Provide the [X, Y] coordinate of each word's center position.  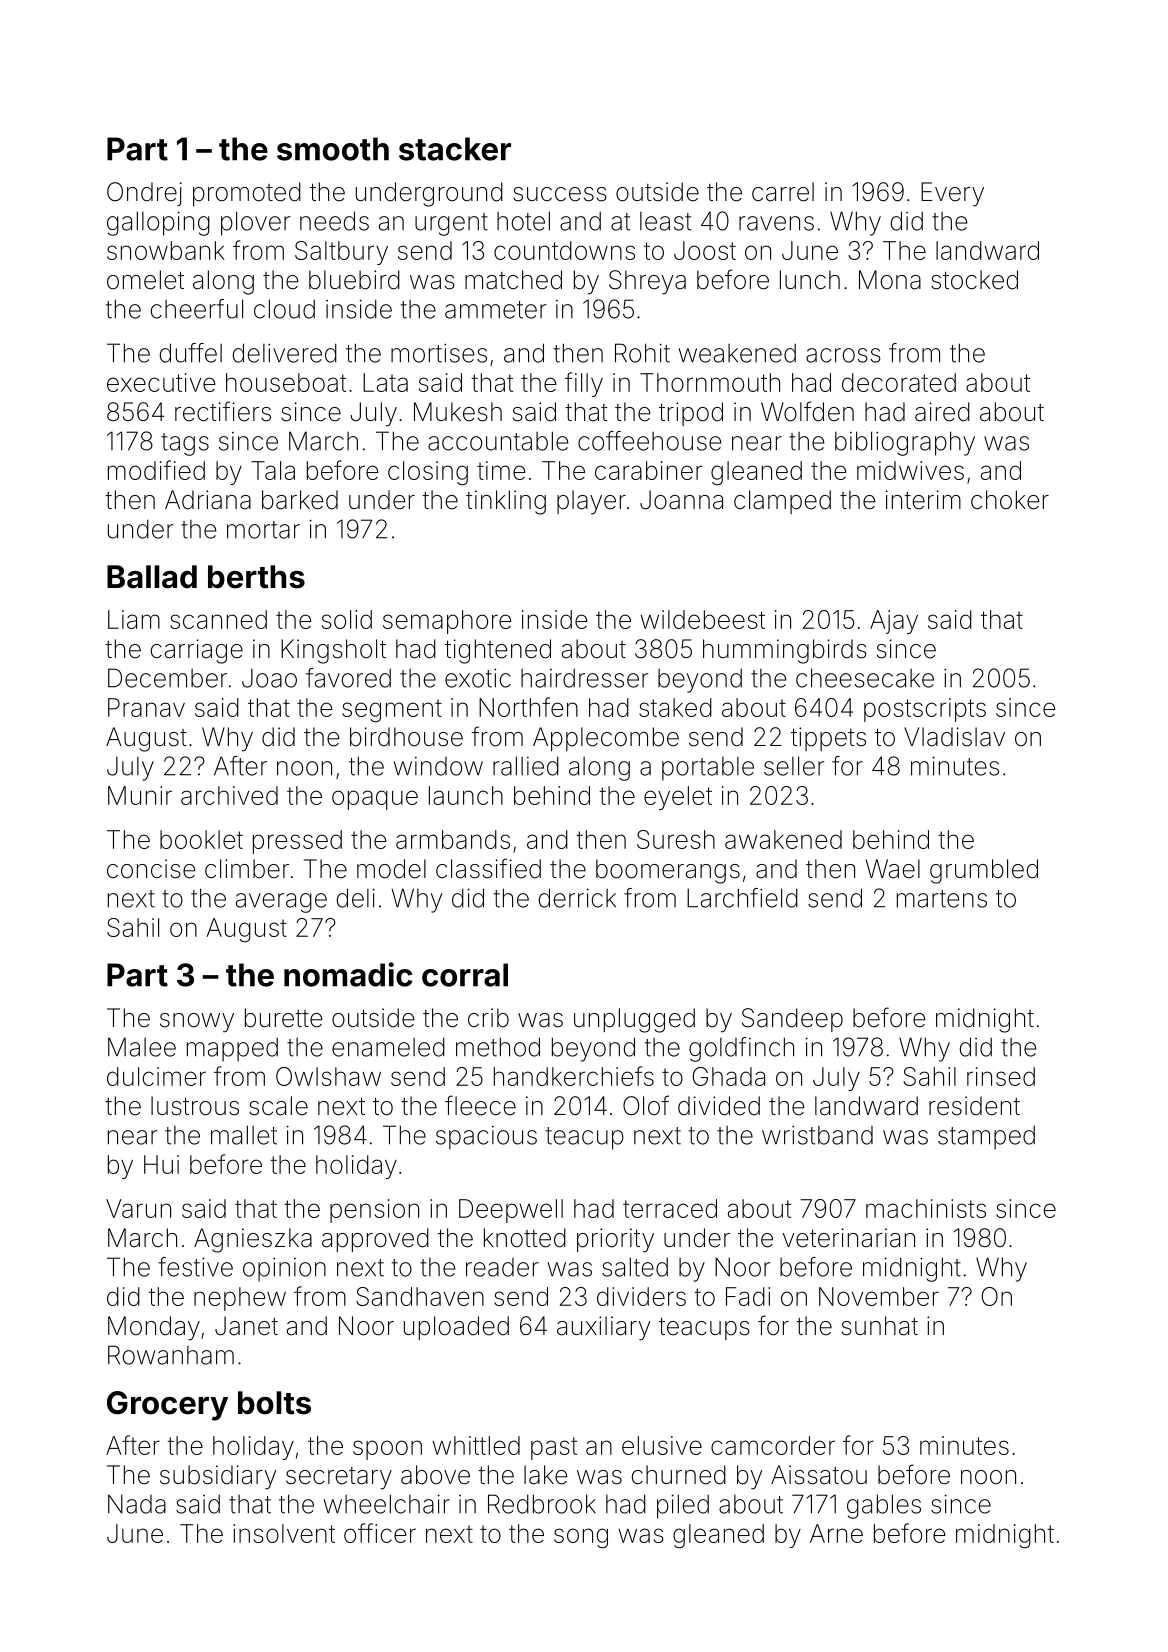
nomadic [348, 974]
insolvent [284, 1533]
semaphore [447, 622]
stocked [974, 280]
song [581, 1538]
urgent [451, 224]
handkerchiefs [574, 1076]
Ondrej [144, 194]
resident [974, 1106]
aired [942, 412]
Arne [836, 1533]
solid [347, 619]
